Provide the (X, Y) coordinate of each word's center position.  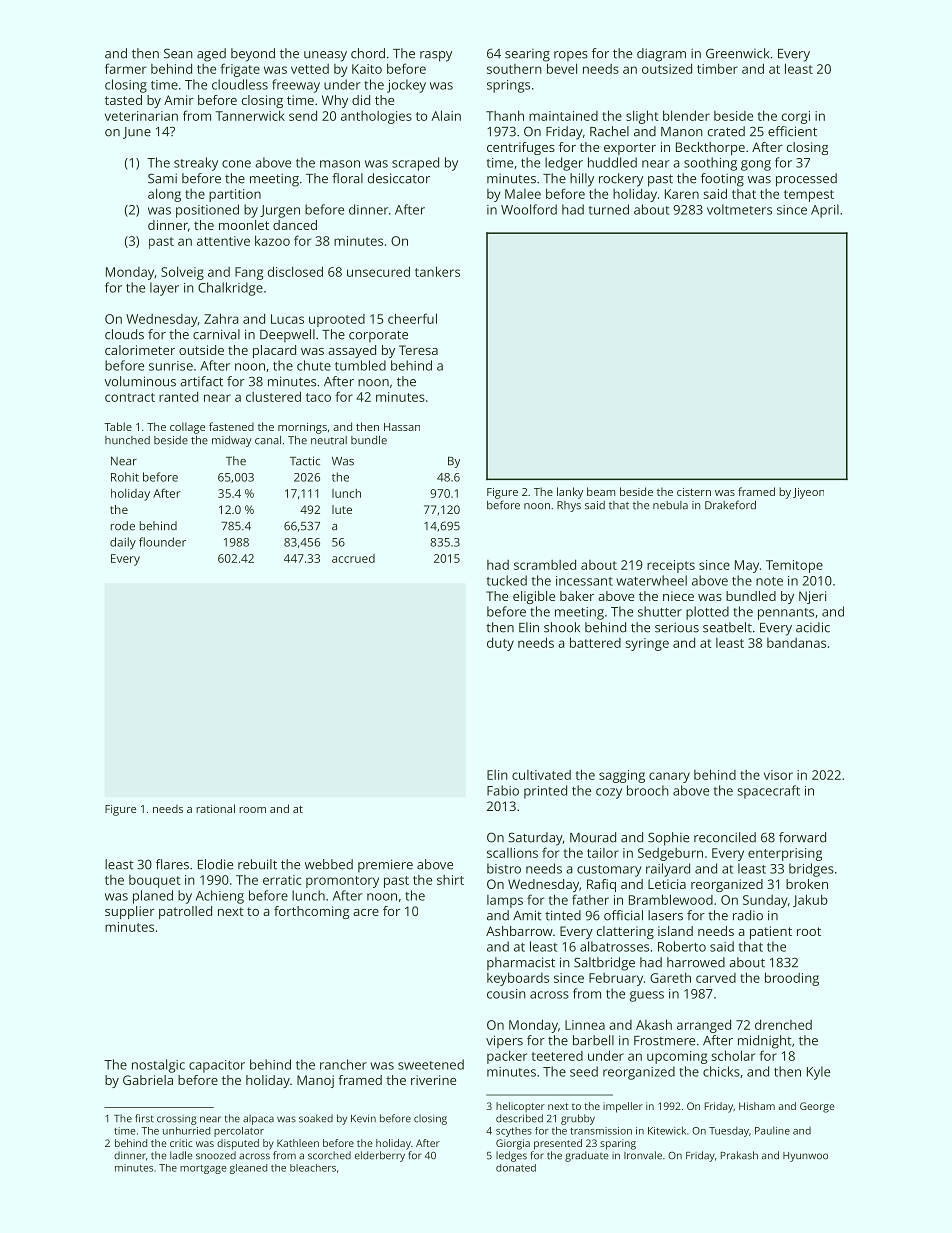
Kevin (363, 1118)
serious (677, 627)
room (252, 810)
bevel (562, 68)
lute (342, 509)
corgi (796, 117)
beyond (253, 55)
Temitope (794, 566)
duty (500, 644)
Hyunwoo (805, 1157)
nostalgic (158, 1066)
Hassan (402, 427)
